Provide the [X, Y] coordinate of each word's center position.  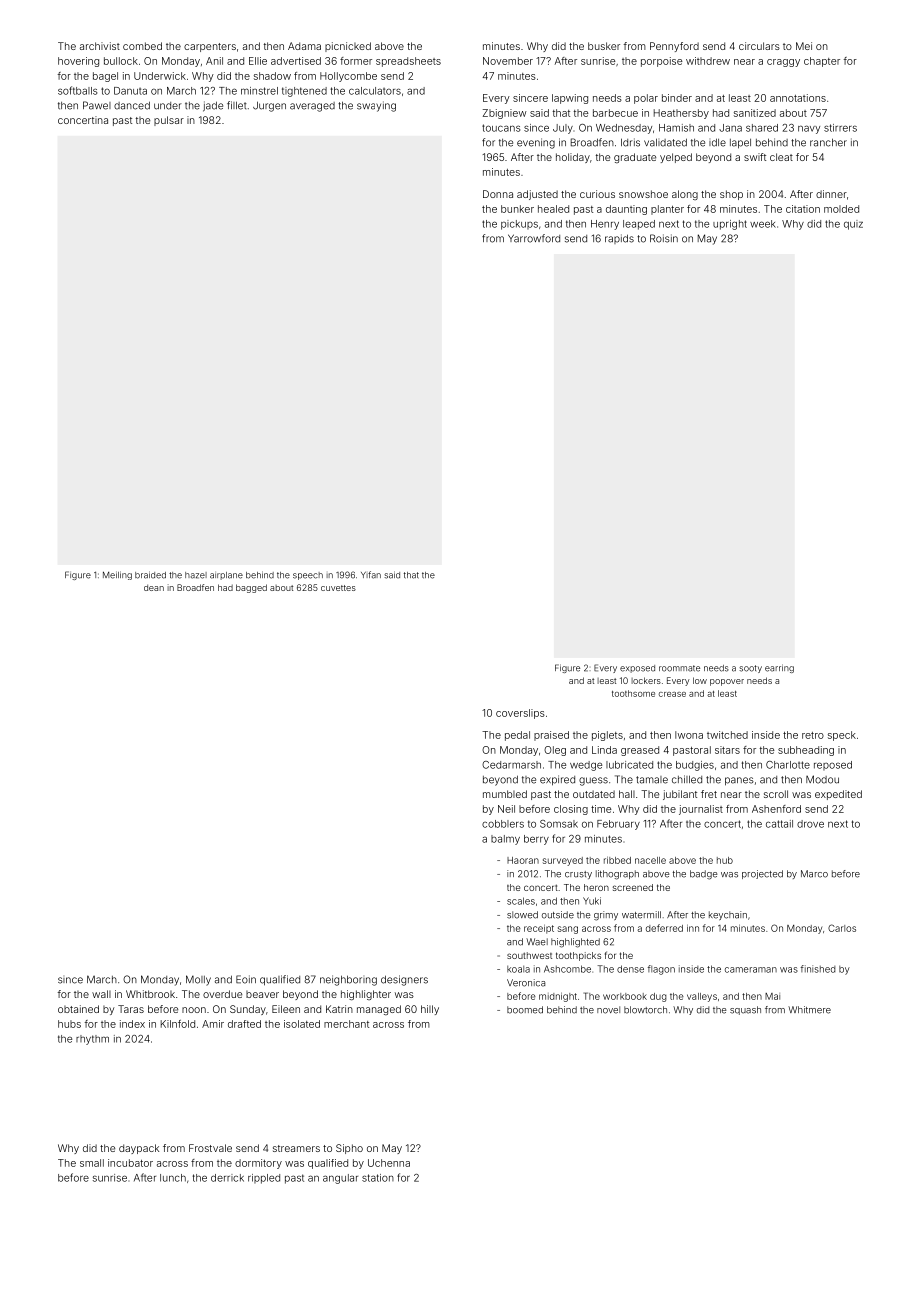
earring [779, 668]
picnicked [348, 47]
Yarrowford [534, 238]
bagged [251, 588]
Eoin [246, 979]
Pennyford [674, 47]
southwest [529, 955]
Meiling [117, 575]
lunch [173, 1178]
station [378, 1178]
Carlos [842, 928]
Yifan [371, 575]
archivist [100, 46]
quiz [853, 225]
